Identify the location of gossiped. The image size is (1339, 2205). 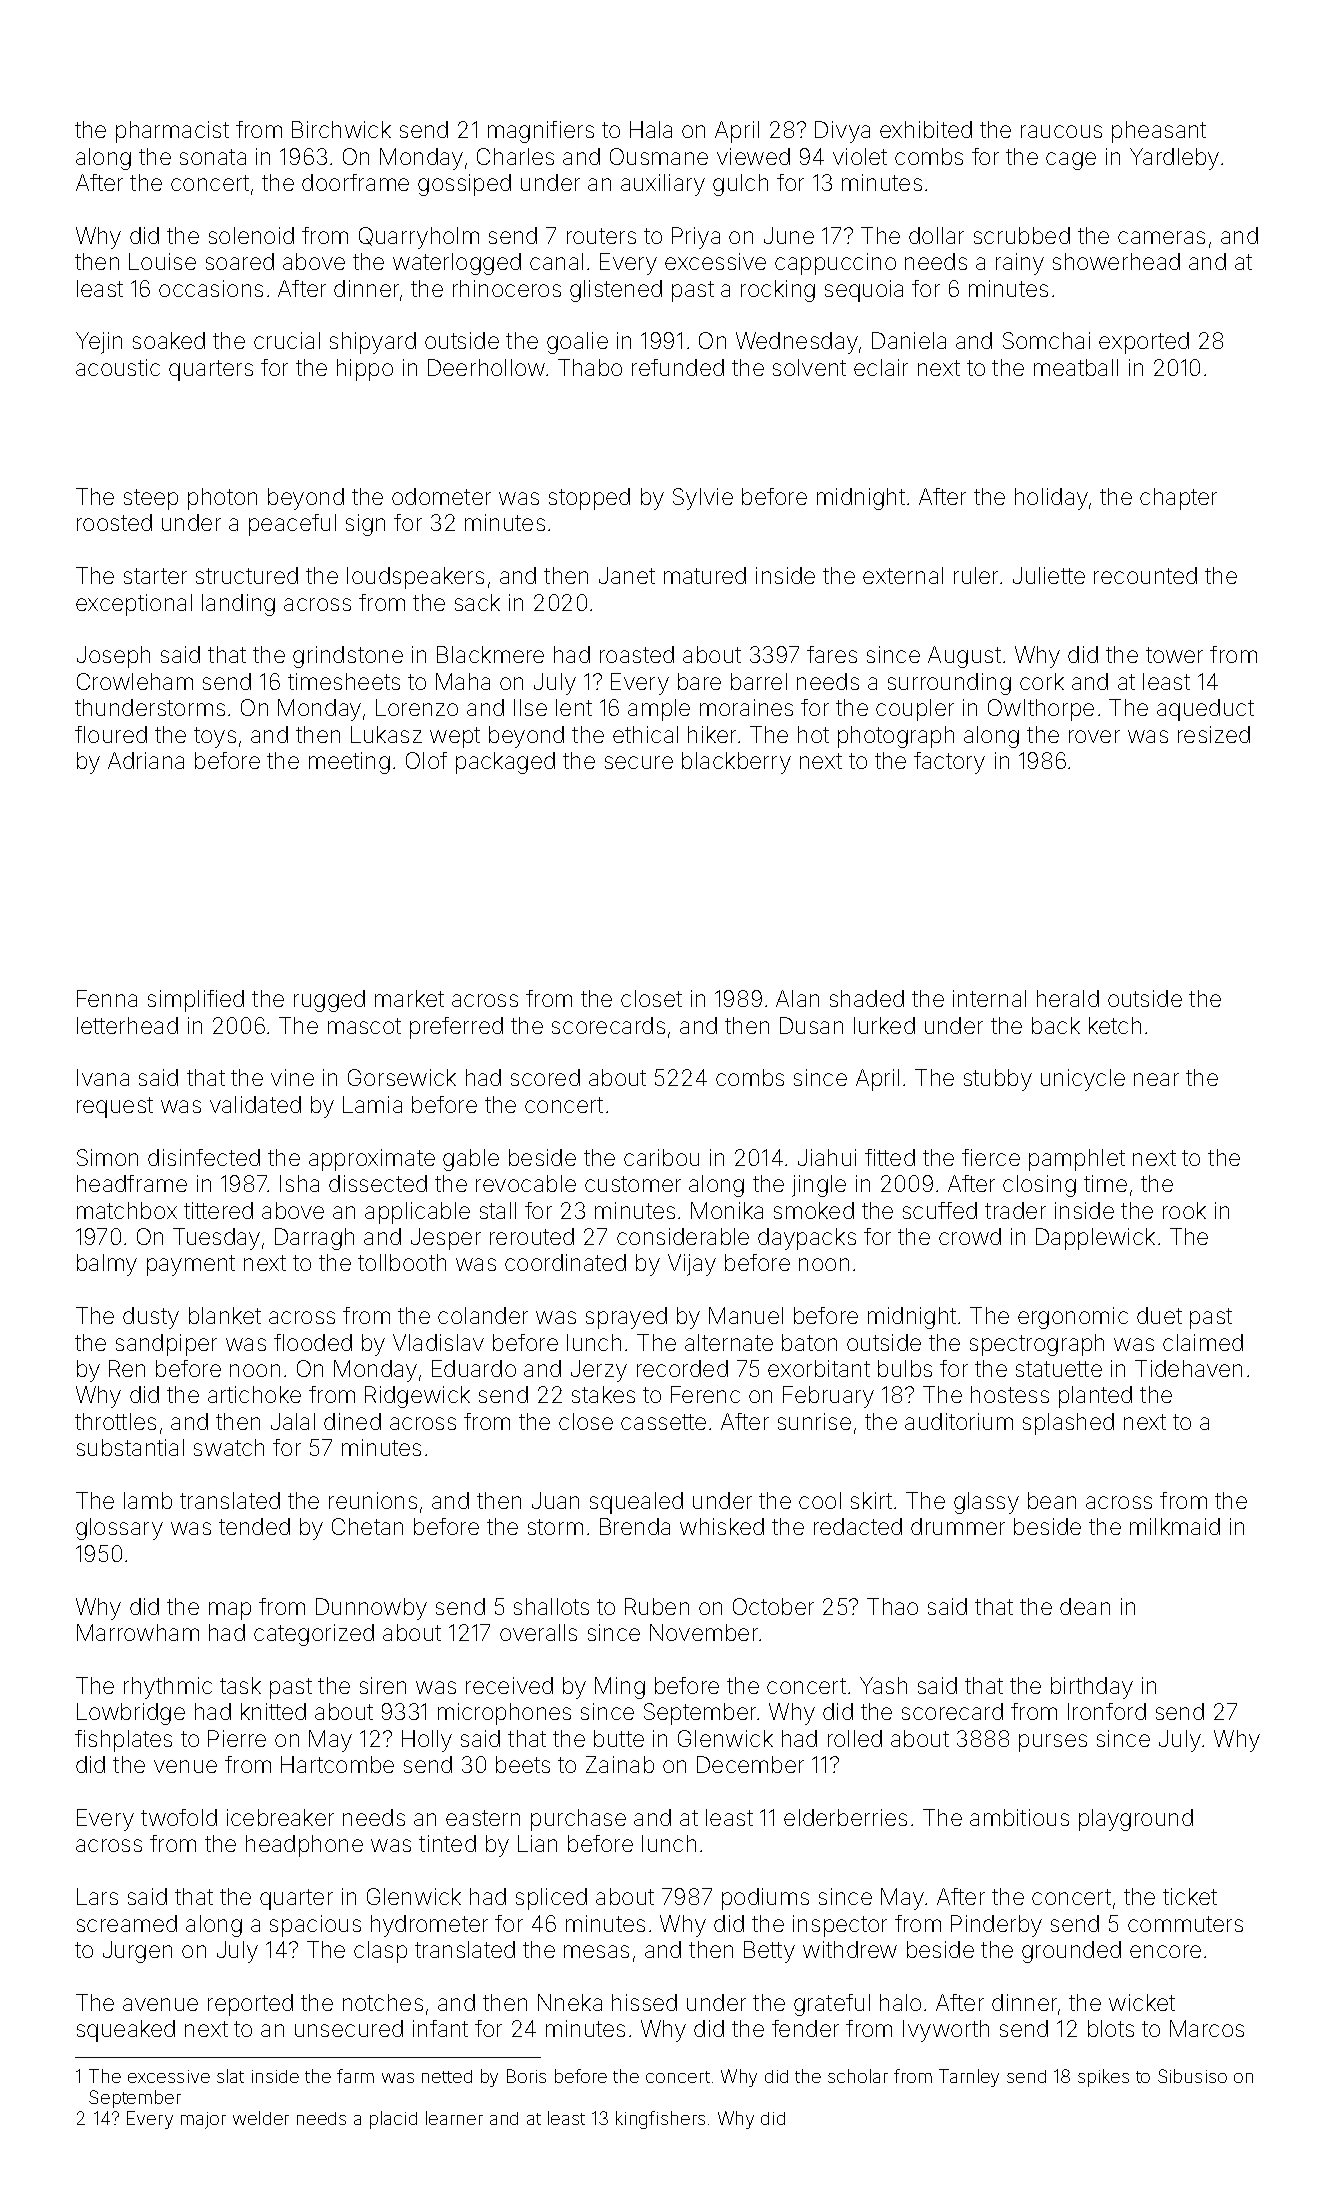
(464, 185).
